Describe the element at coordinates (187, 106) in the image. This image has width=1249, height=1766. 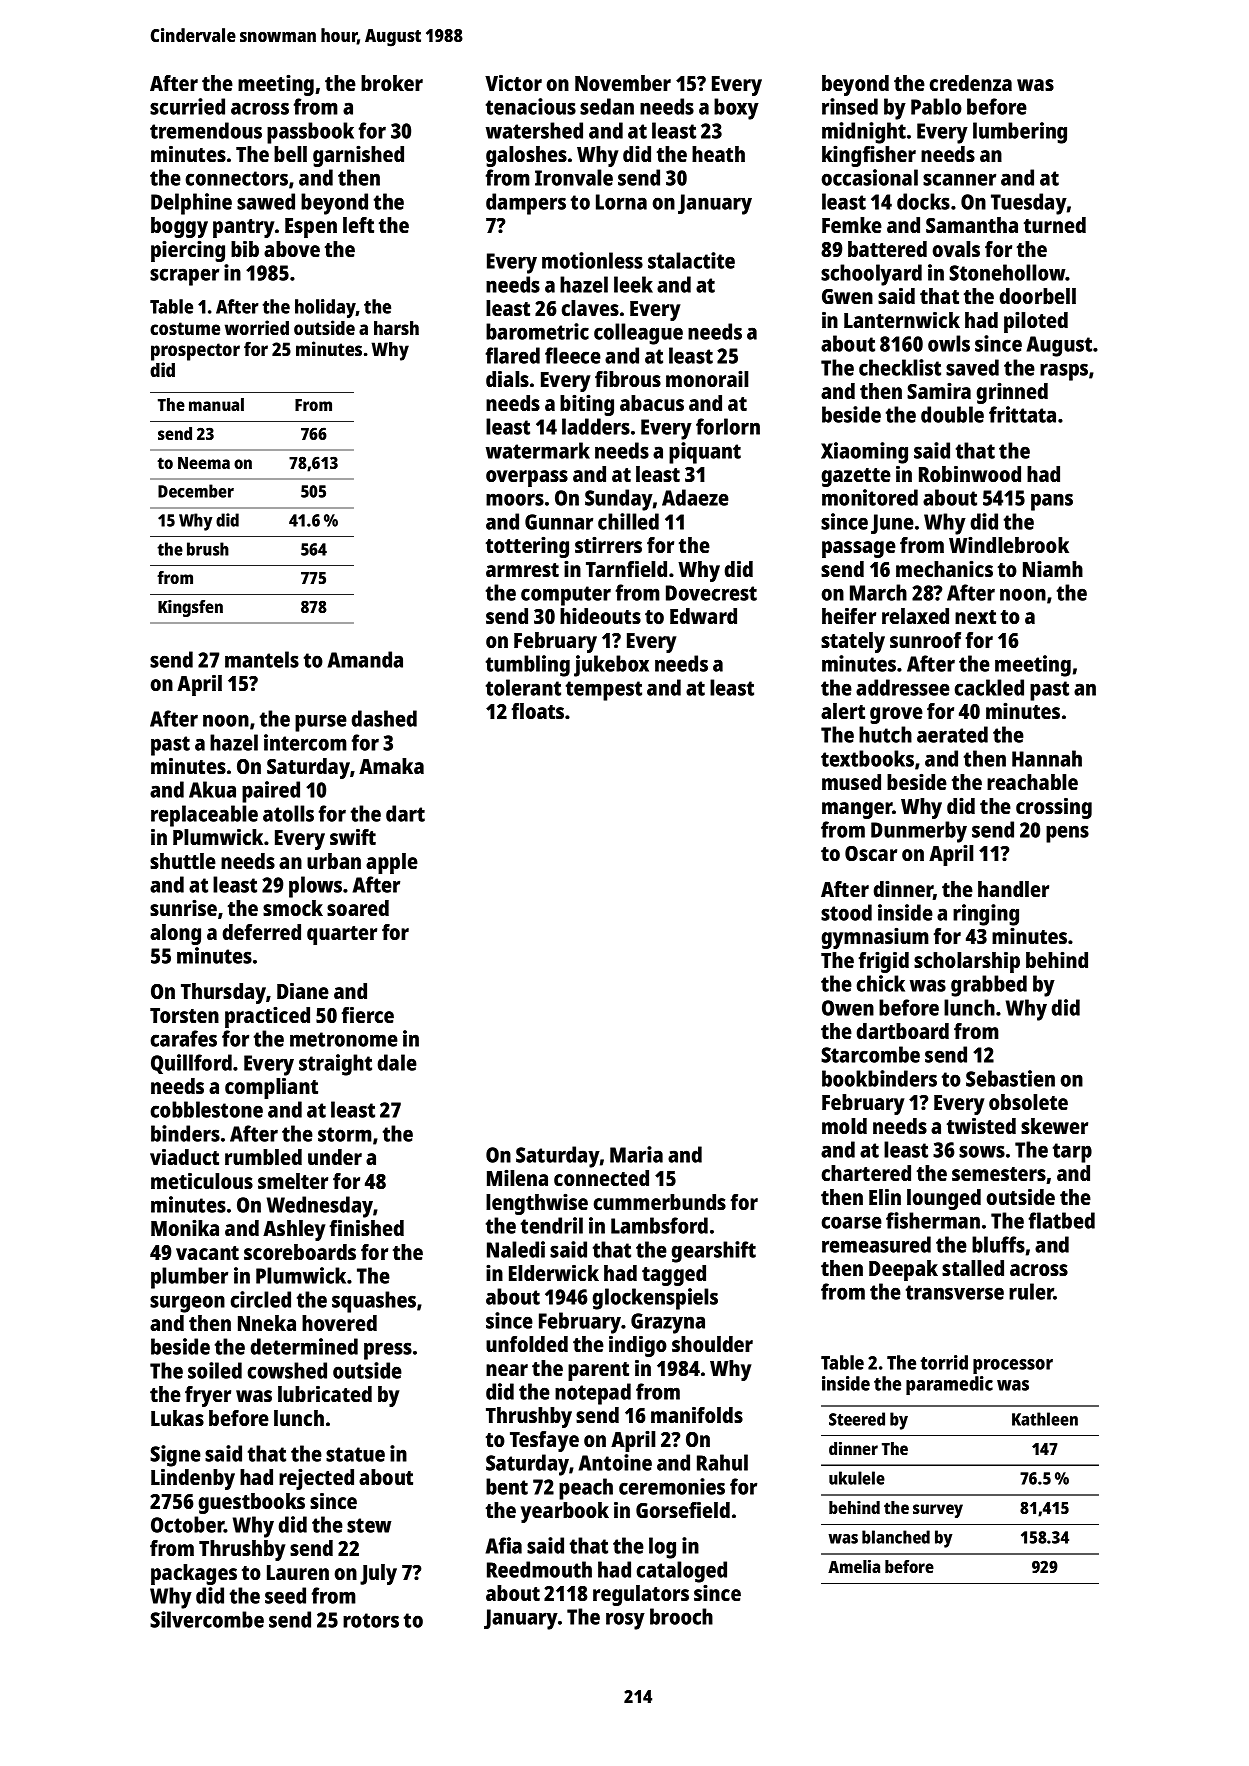
I see `scurried` at that location.
